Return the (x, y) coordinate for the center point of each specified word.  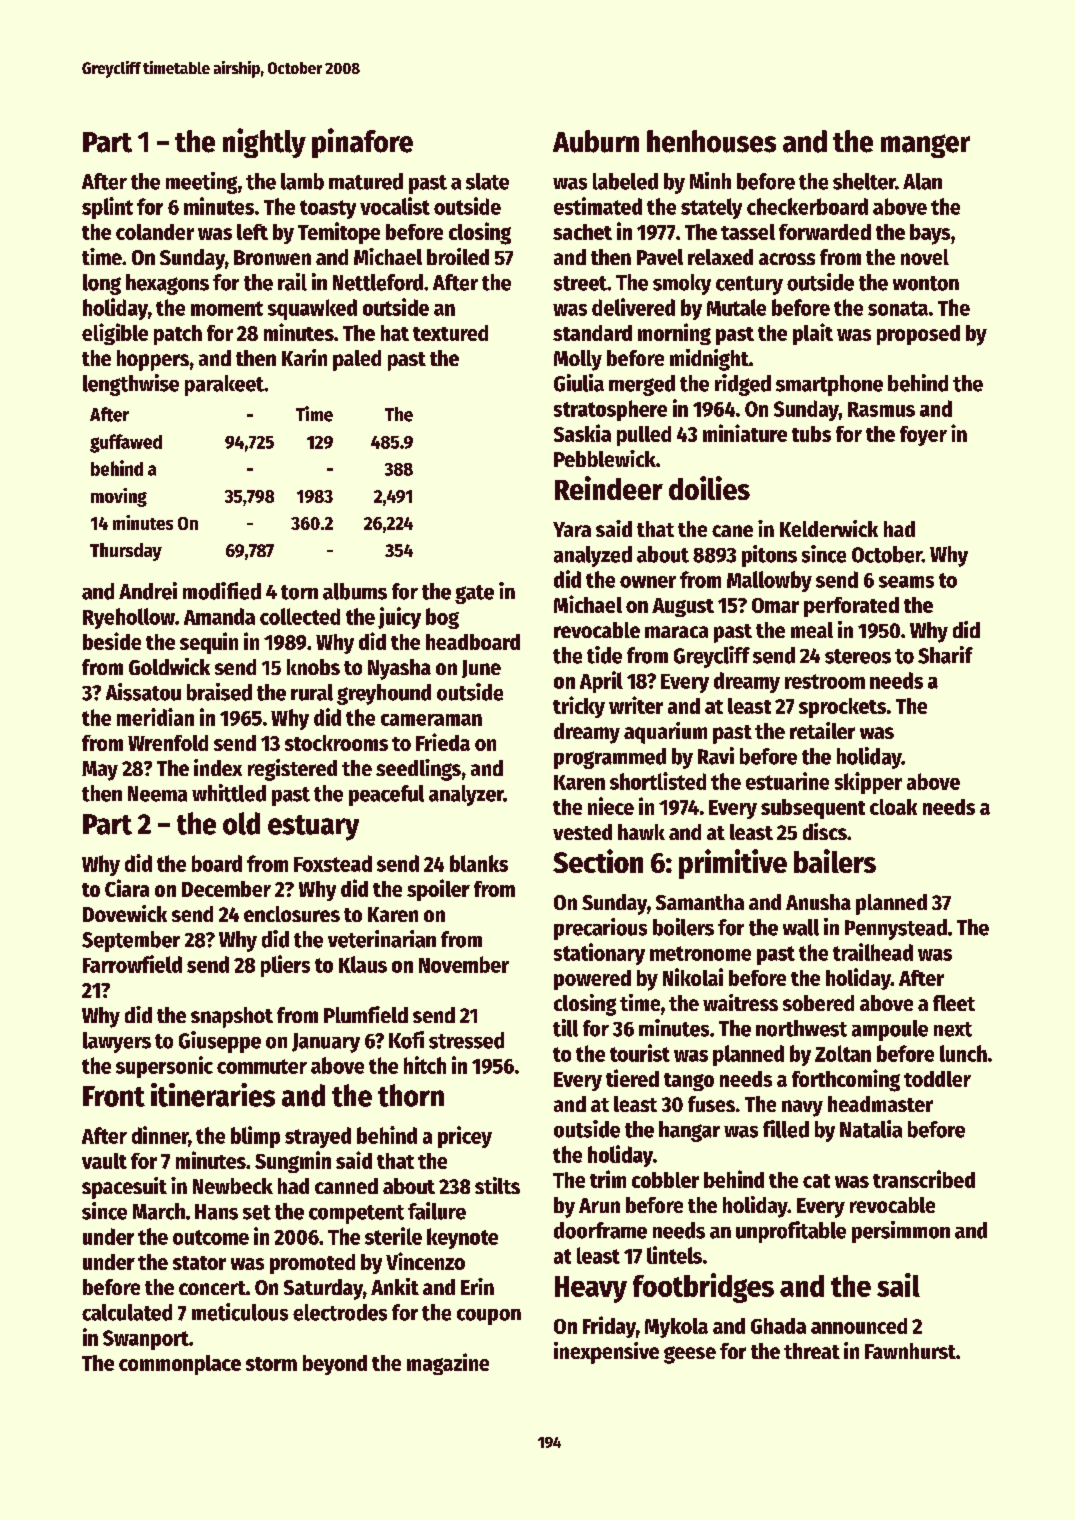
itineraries (213, 1095)
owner (648, 582)
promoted (312, 1264)
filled (786, 1129)
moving (119, 497)
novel (925, 257)
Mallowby (769, 581)
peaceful (386, 795)
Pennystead (896, 929)
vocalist (395, 206)
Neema (157, 794)
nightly (264, 143)
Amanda (219, 616)
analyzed (593, 556)
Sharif (945, 655)
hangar (689, 1131)
